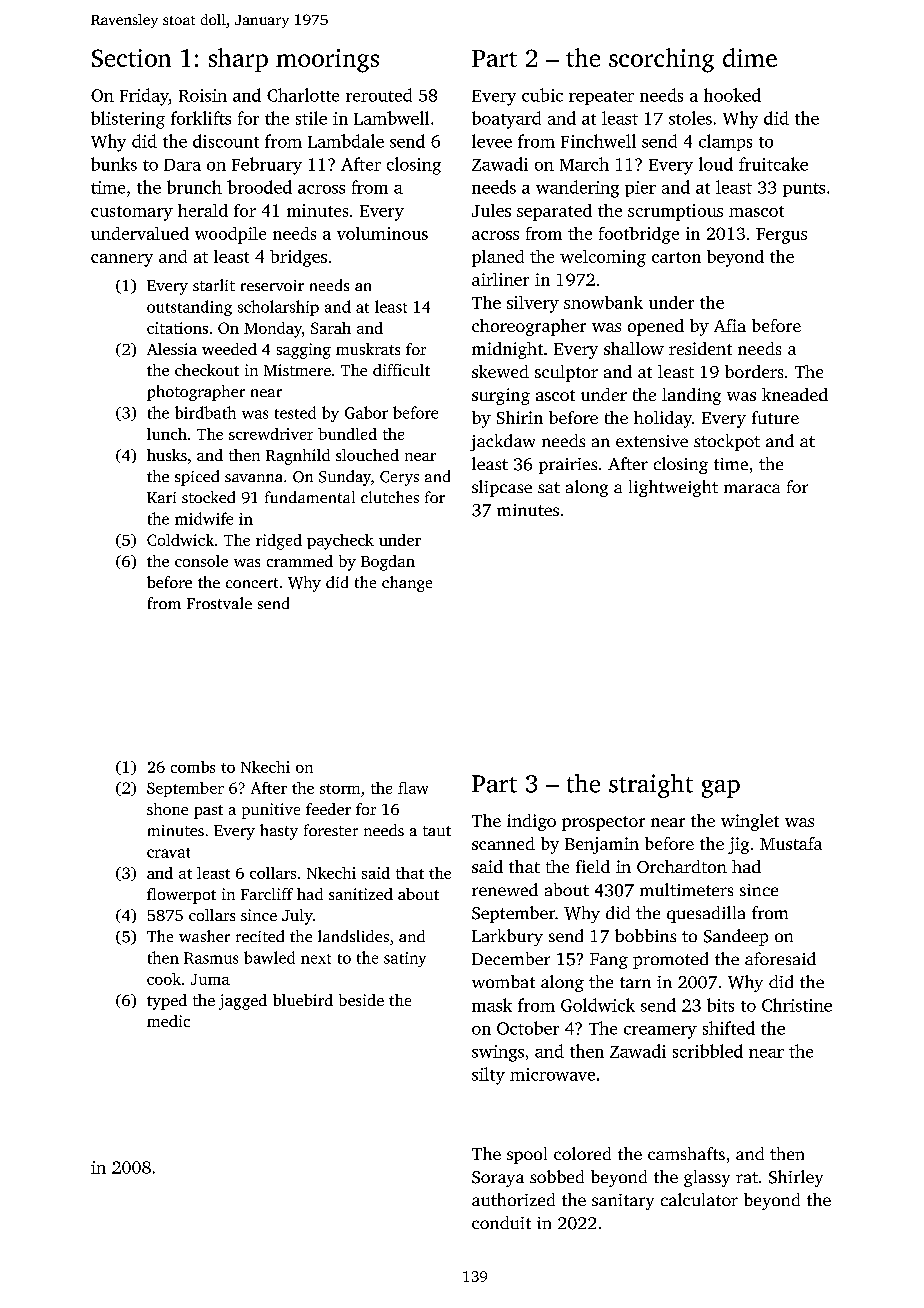  I want to click on satiny, so click(405, 959).
